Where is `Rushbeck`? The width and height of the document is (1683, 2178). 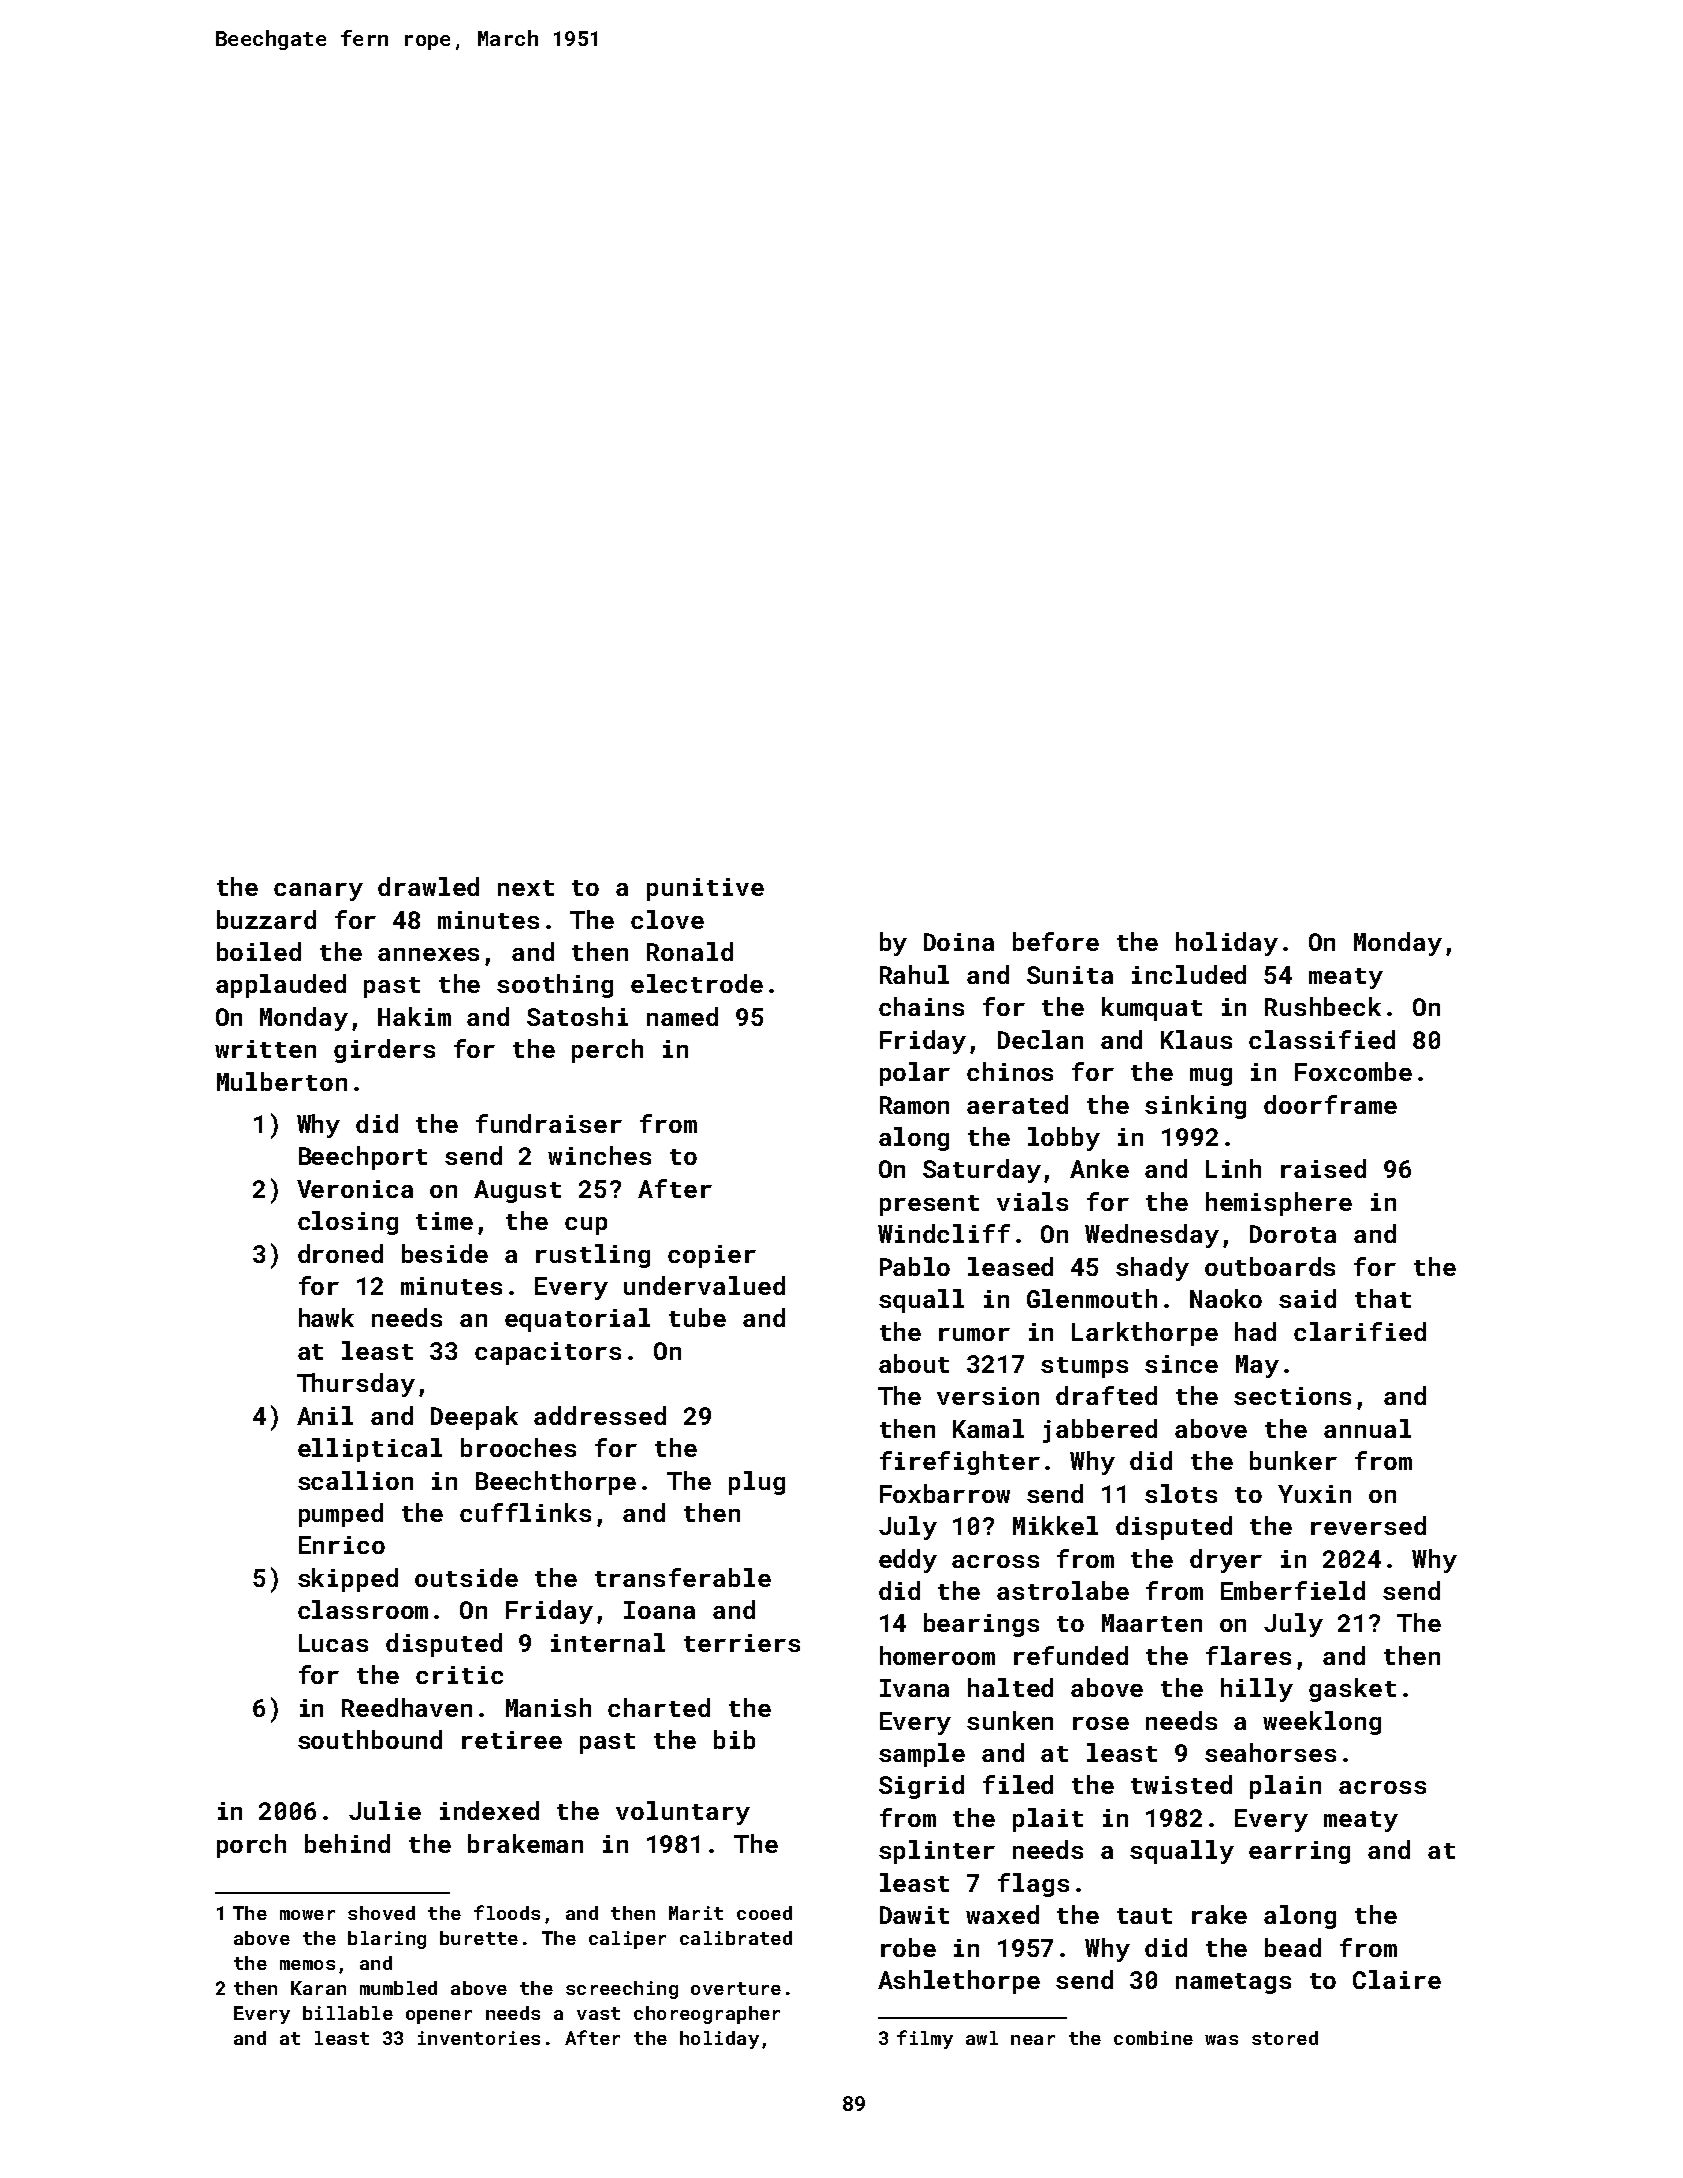
Rushbeck is located at coordinates (1323, 1006).
